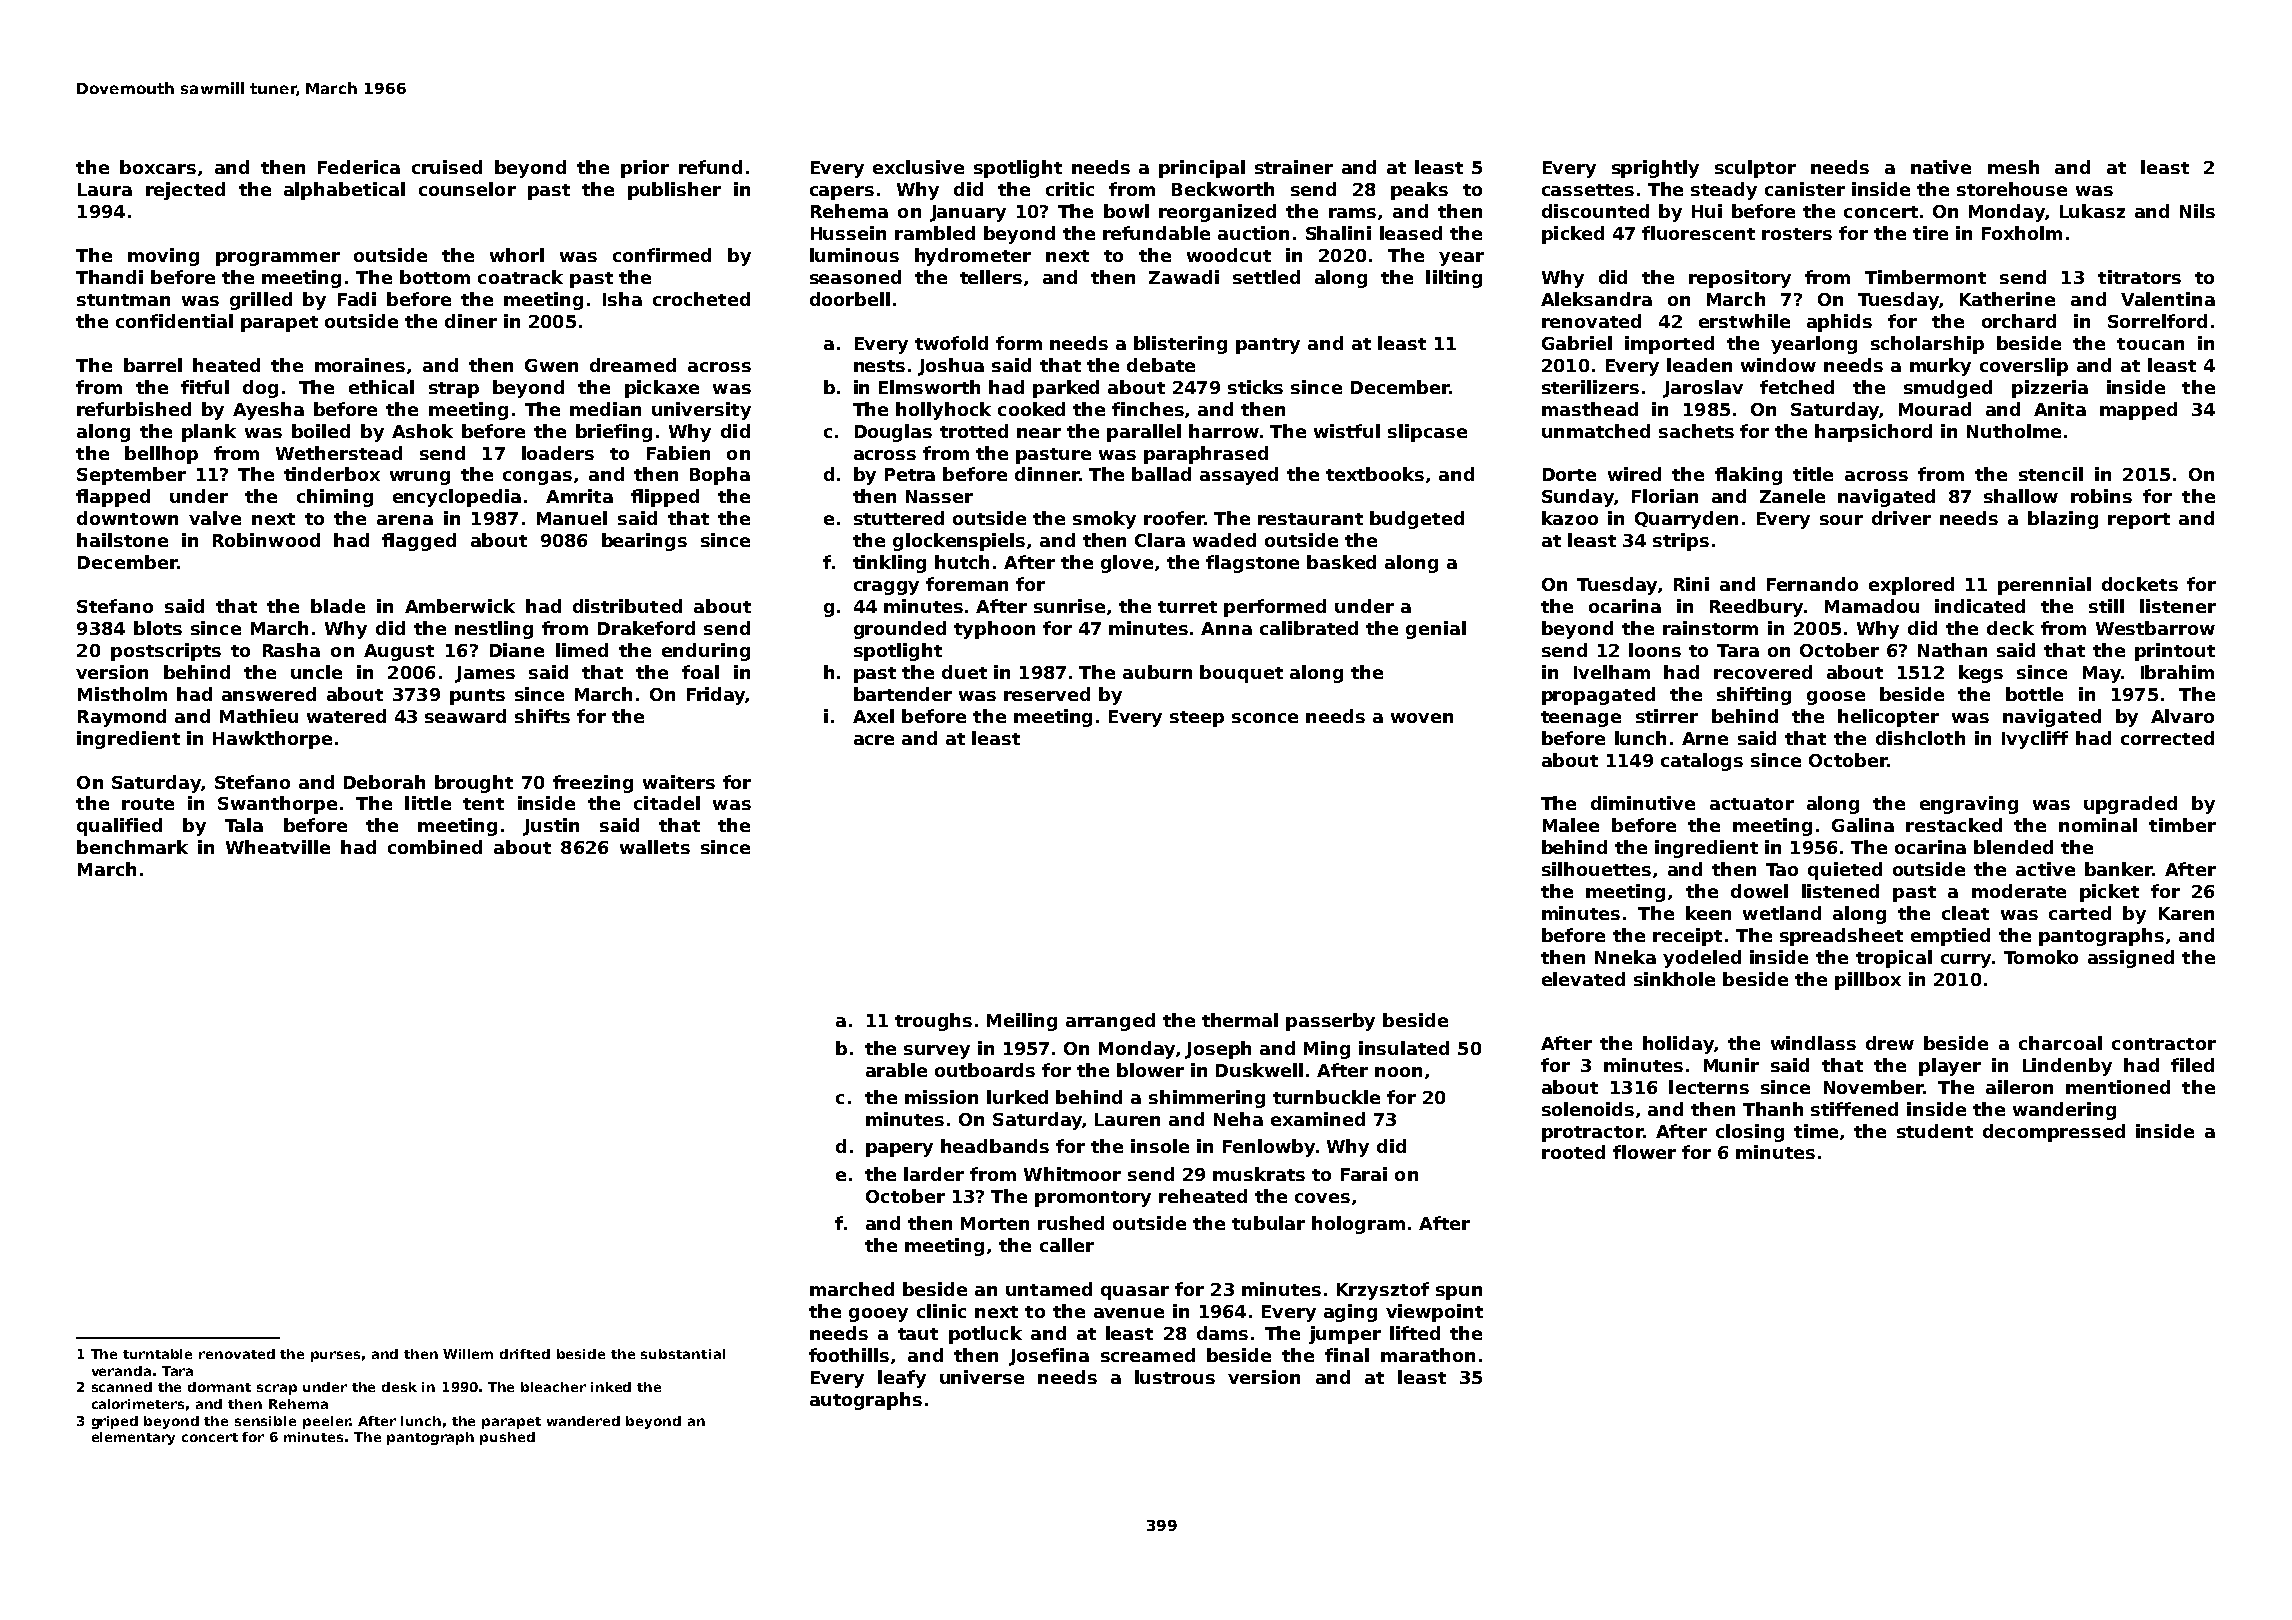  Describe the element at coordinates (1175, 1377) in the image. I see `lustrous` at that location.
